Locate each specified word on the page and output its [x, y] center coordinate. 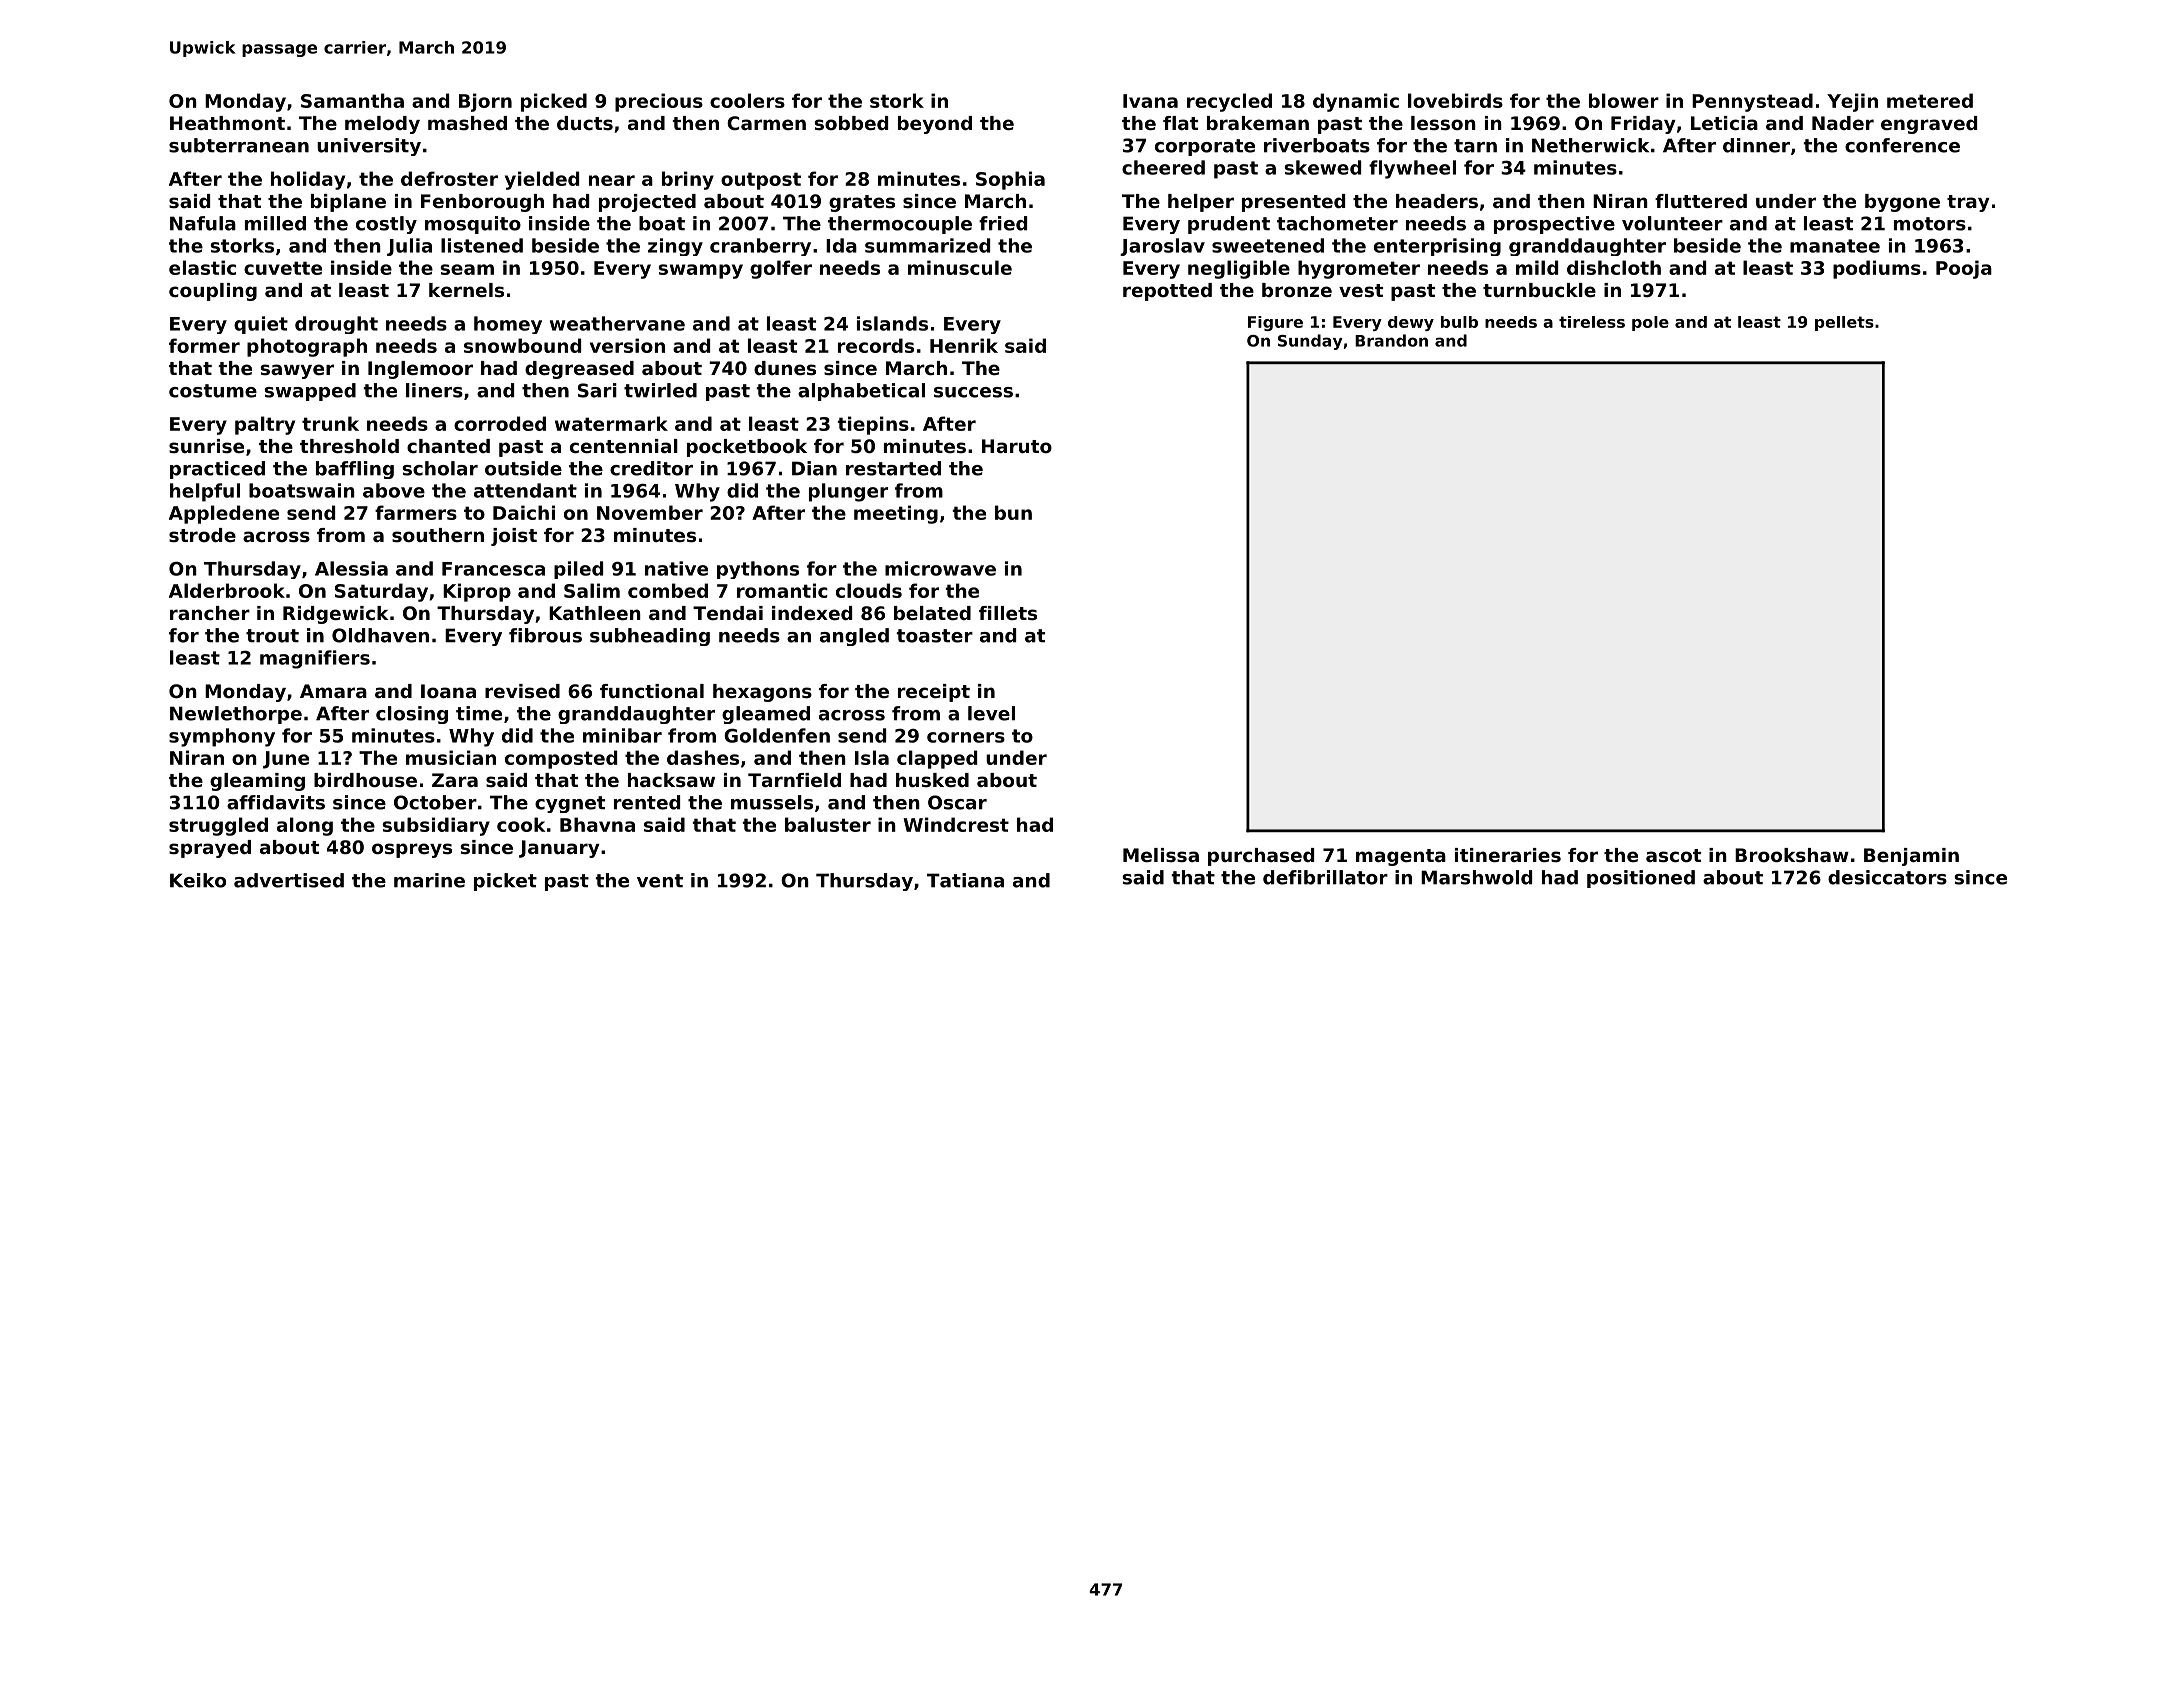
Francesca [493, 569]
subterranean [239, 145]
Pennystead [1752, 102]
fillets [1008, 613]
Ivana [1150, 101]
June [286, 760]
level [991, 713]
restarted [893, 468]
